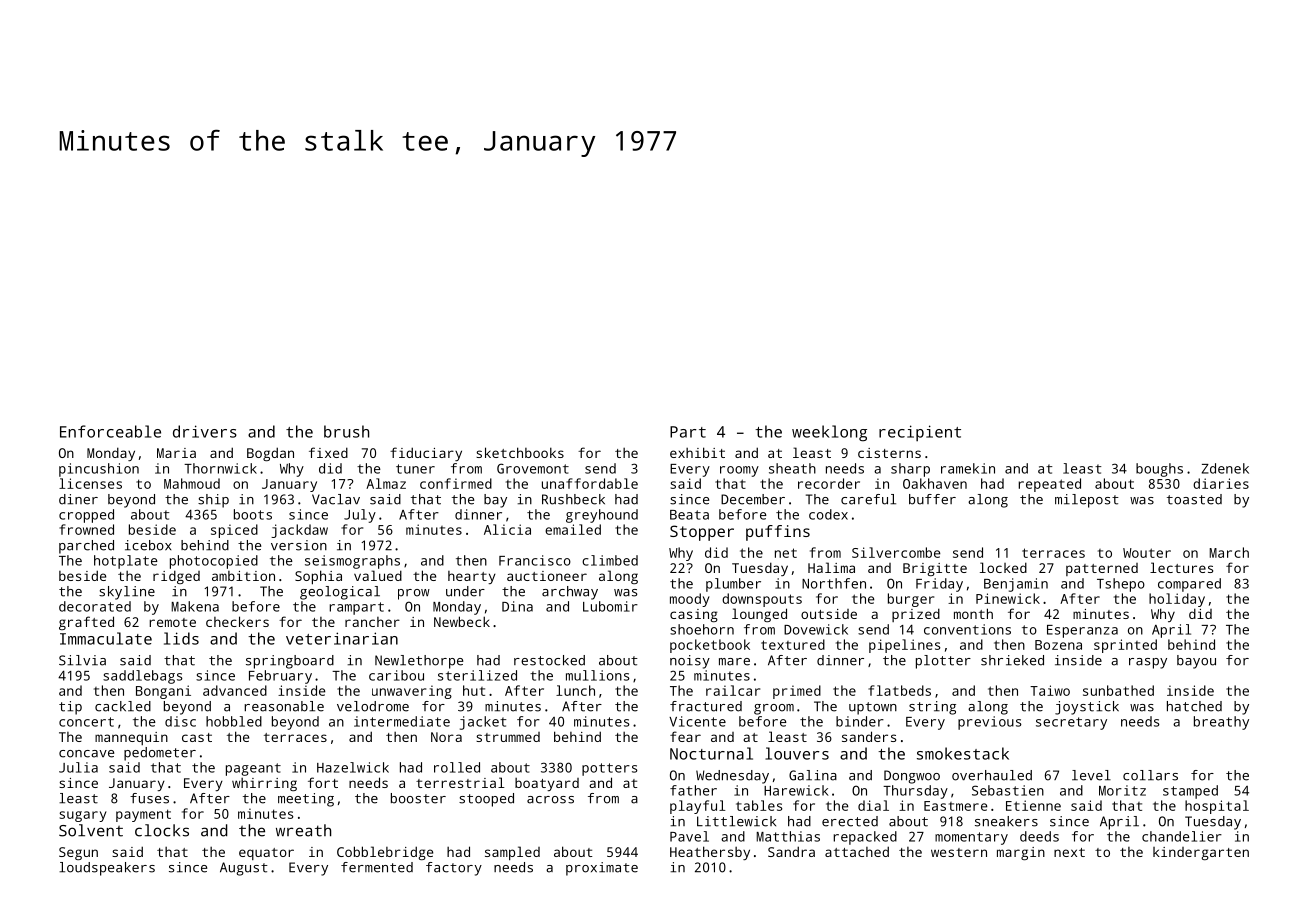 Image resolution: width=1308 pixels, height=924 pixels. What do you see at coordinates (920, 433) in the image?
I see `recipient` at bounding box center [920, 433].
